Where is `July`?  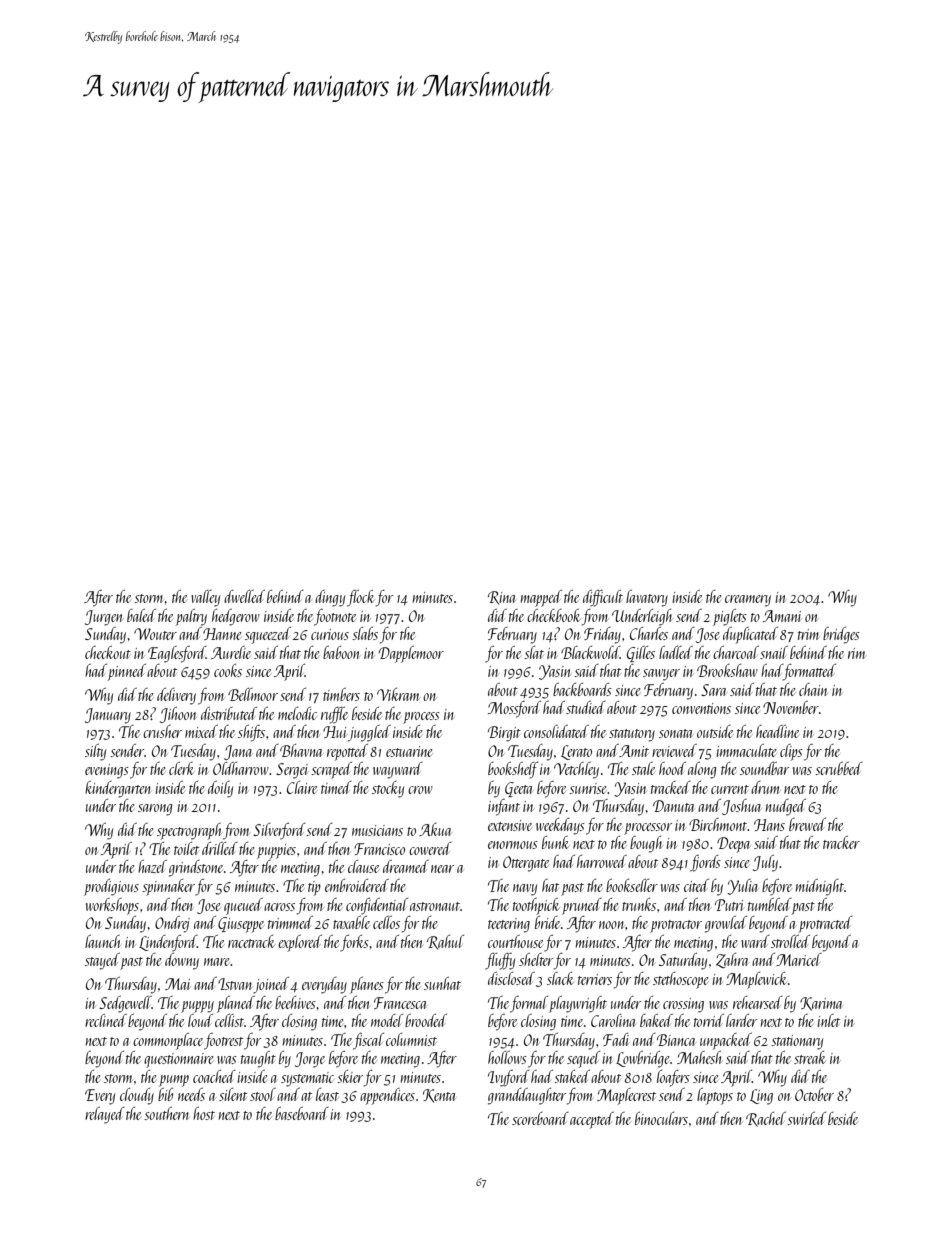
July is located at coordinates (765, 863).
